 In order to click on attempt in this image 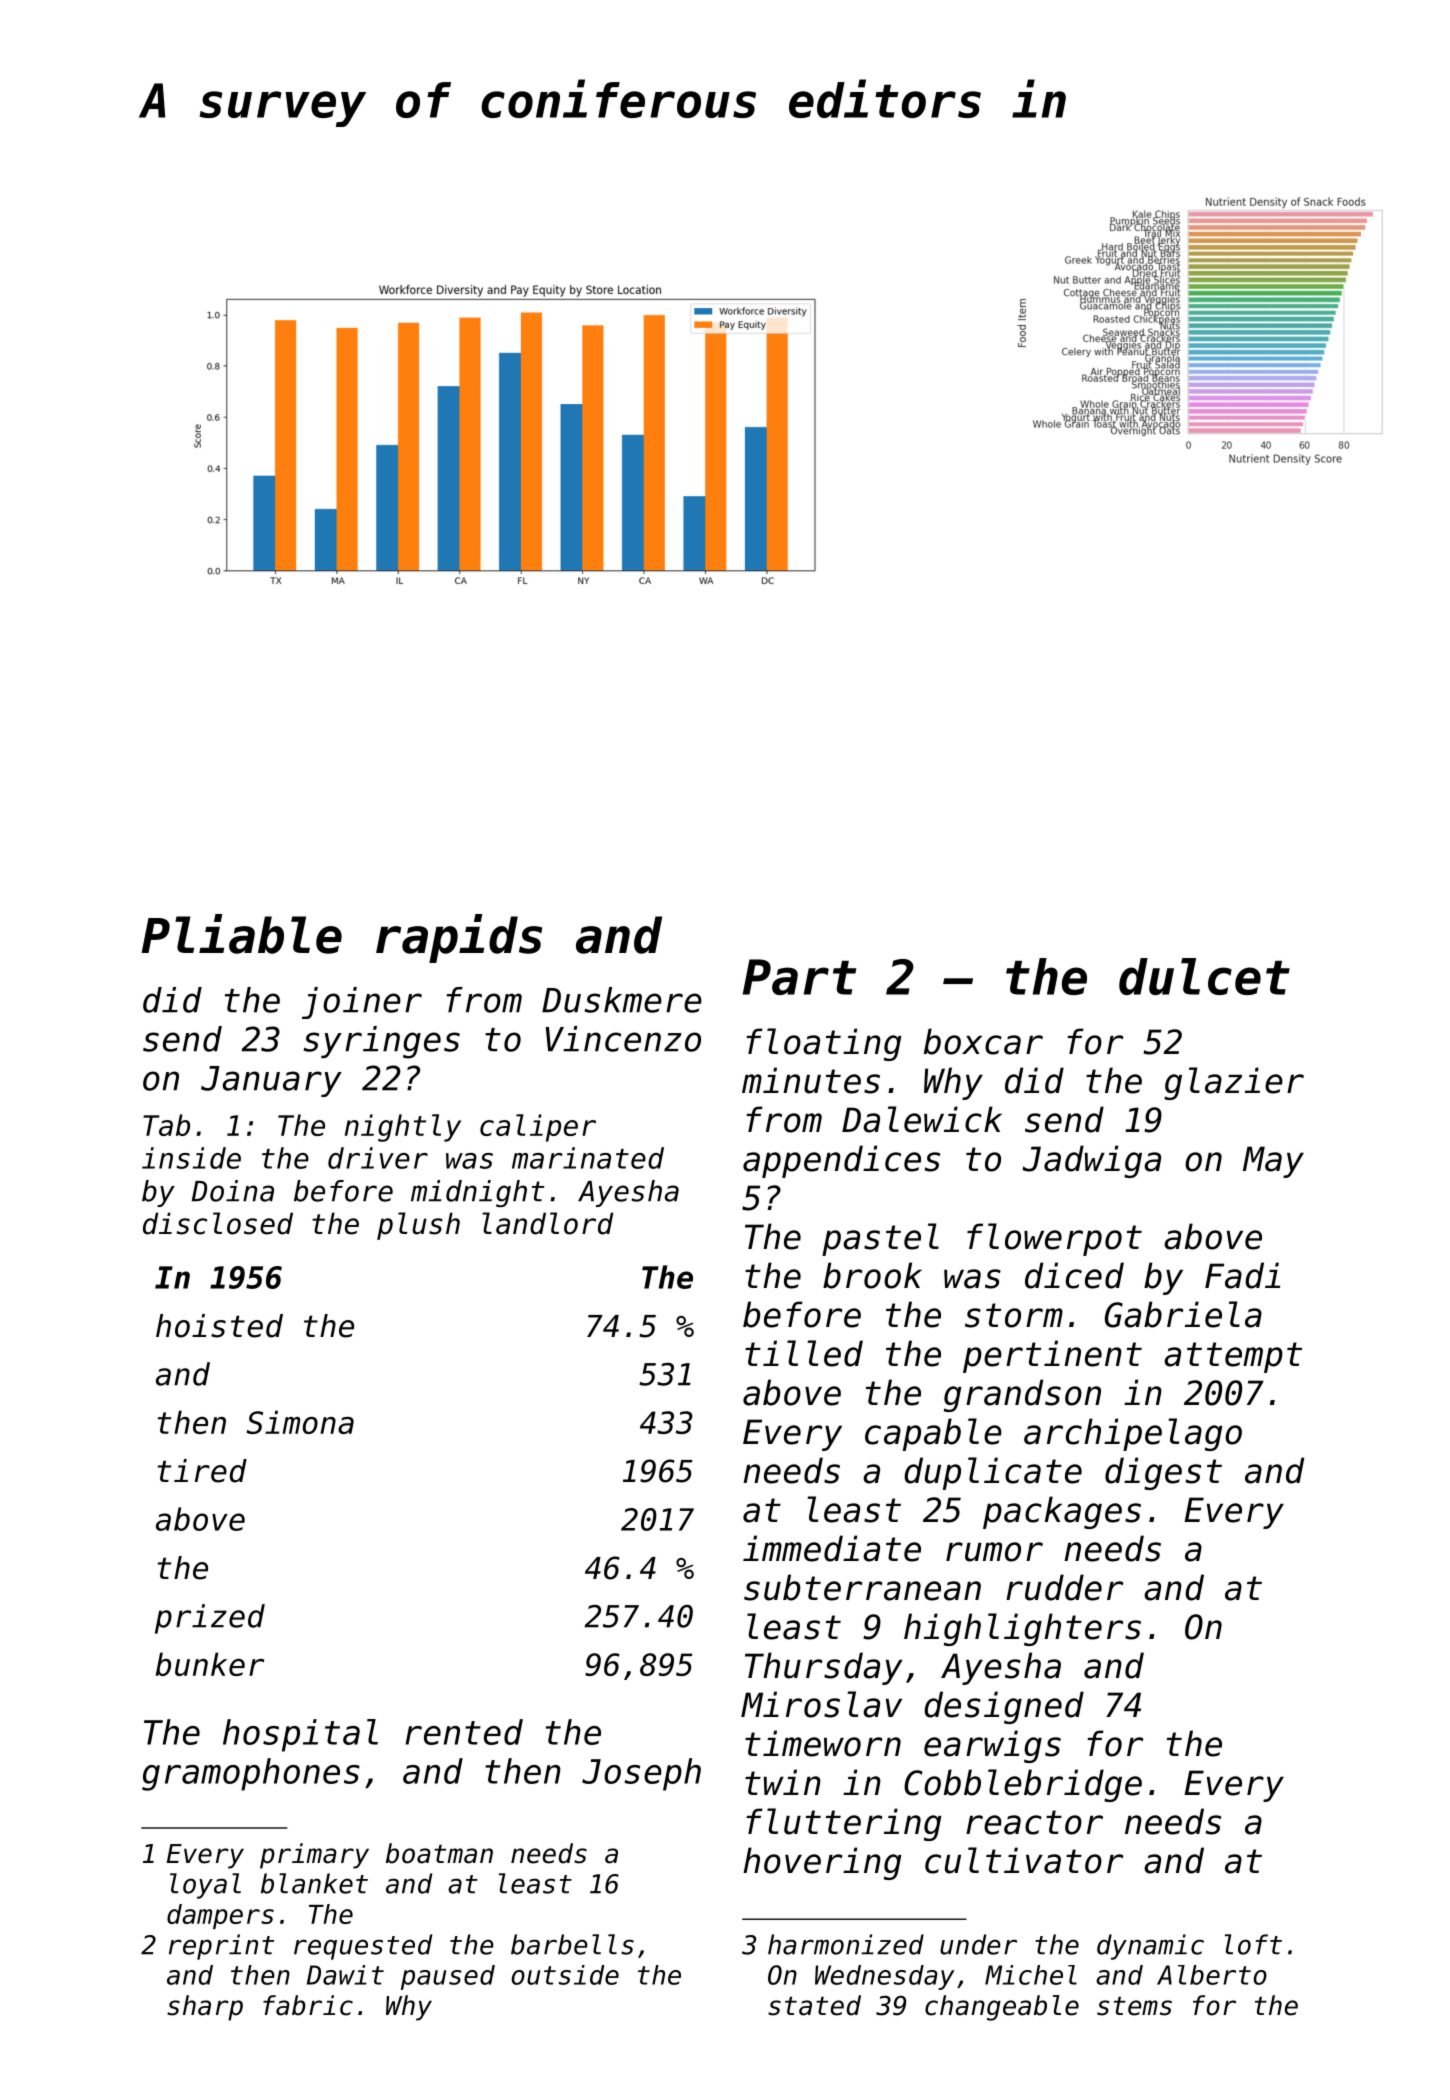, I will do `click(1233, 1357)`.
